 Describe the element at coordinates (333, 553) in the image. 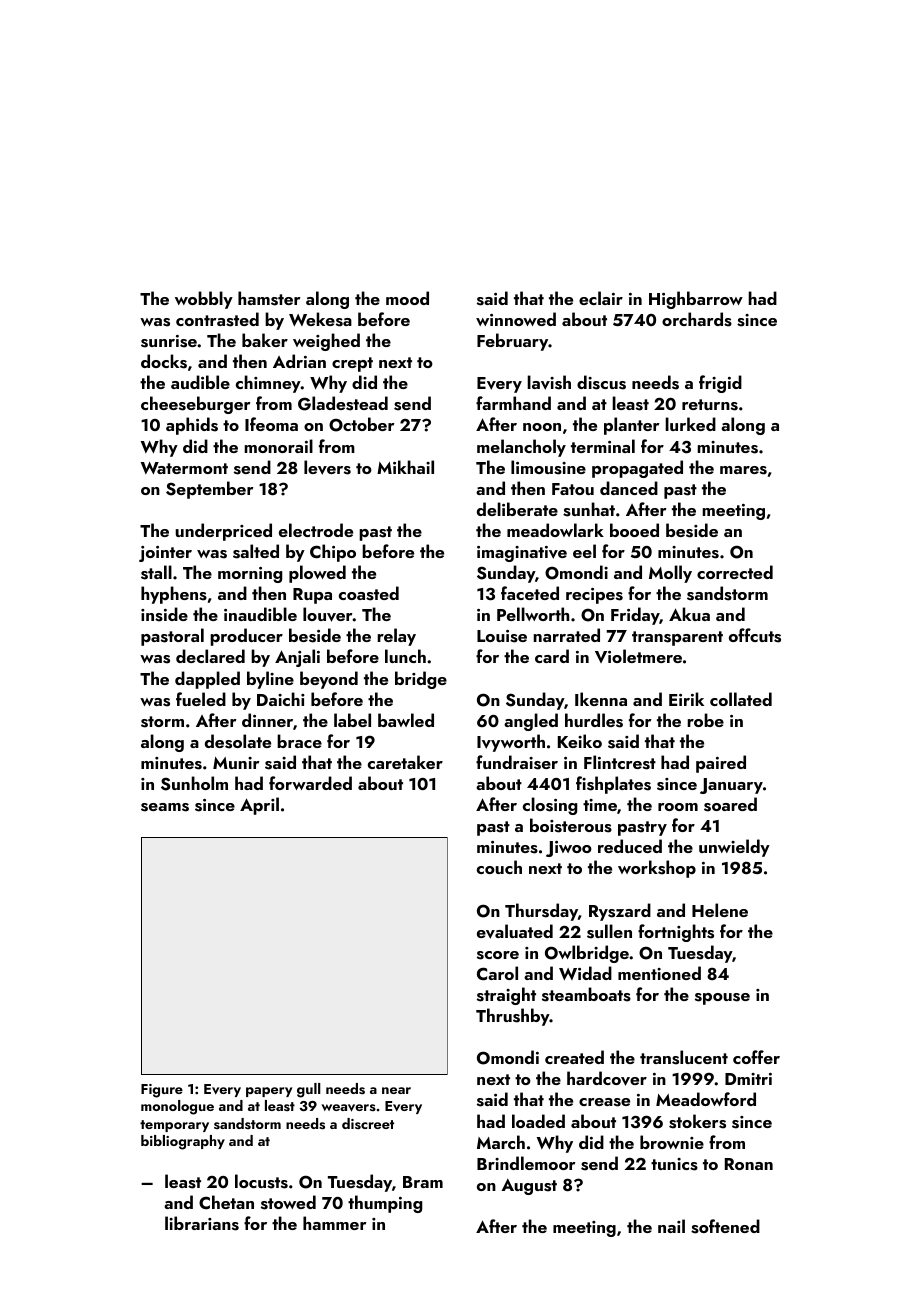

I see `Chipo` at that location.
